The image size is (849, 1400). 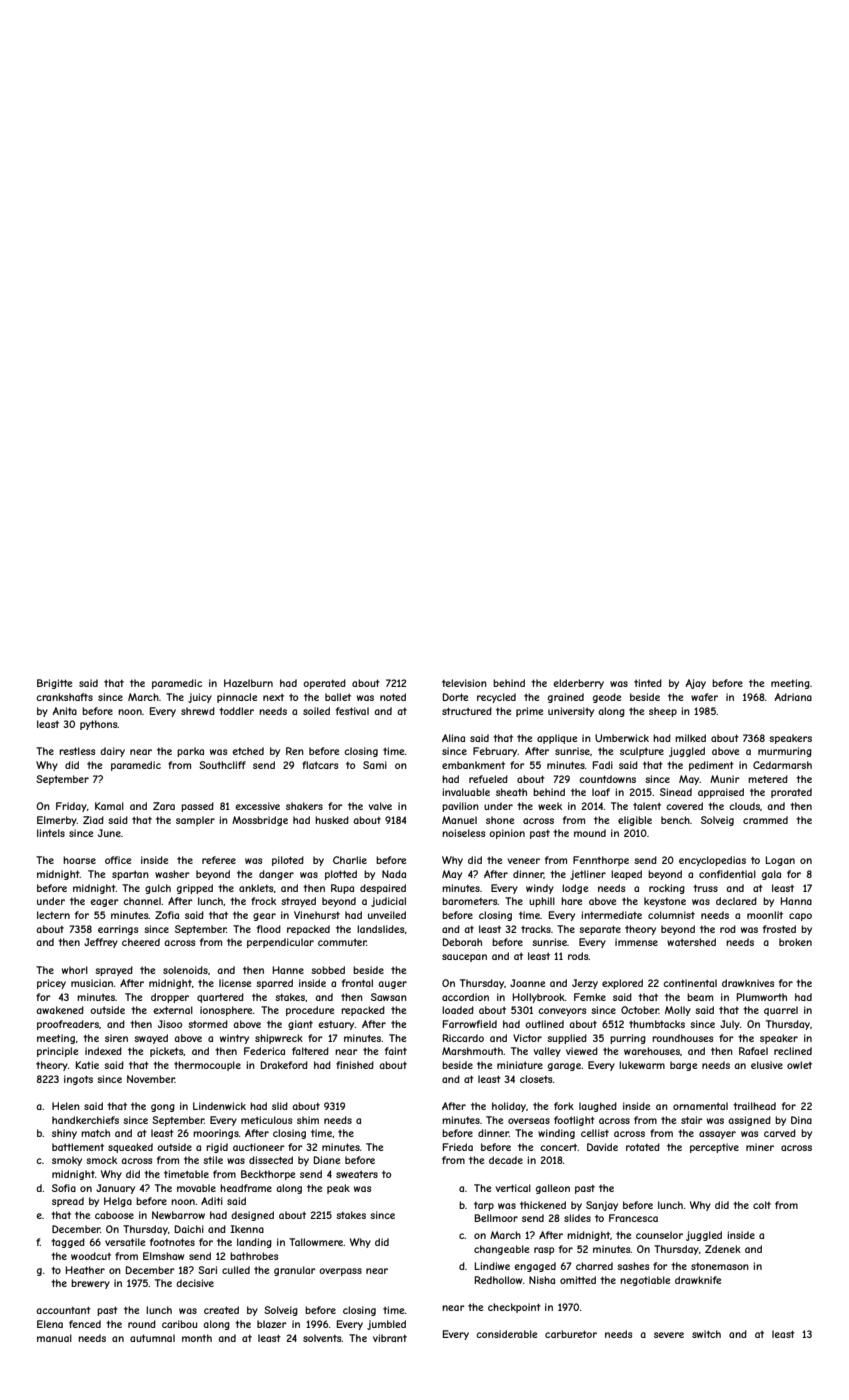 What do you see at coordinates (390, 1338) in the screenshot?
I see `vibrant` at bounding box center [390, 1338].
